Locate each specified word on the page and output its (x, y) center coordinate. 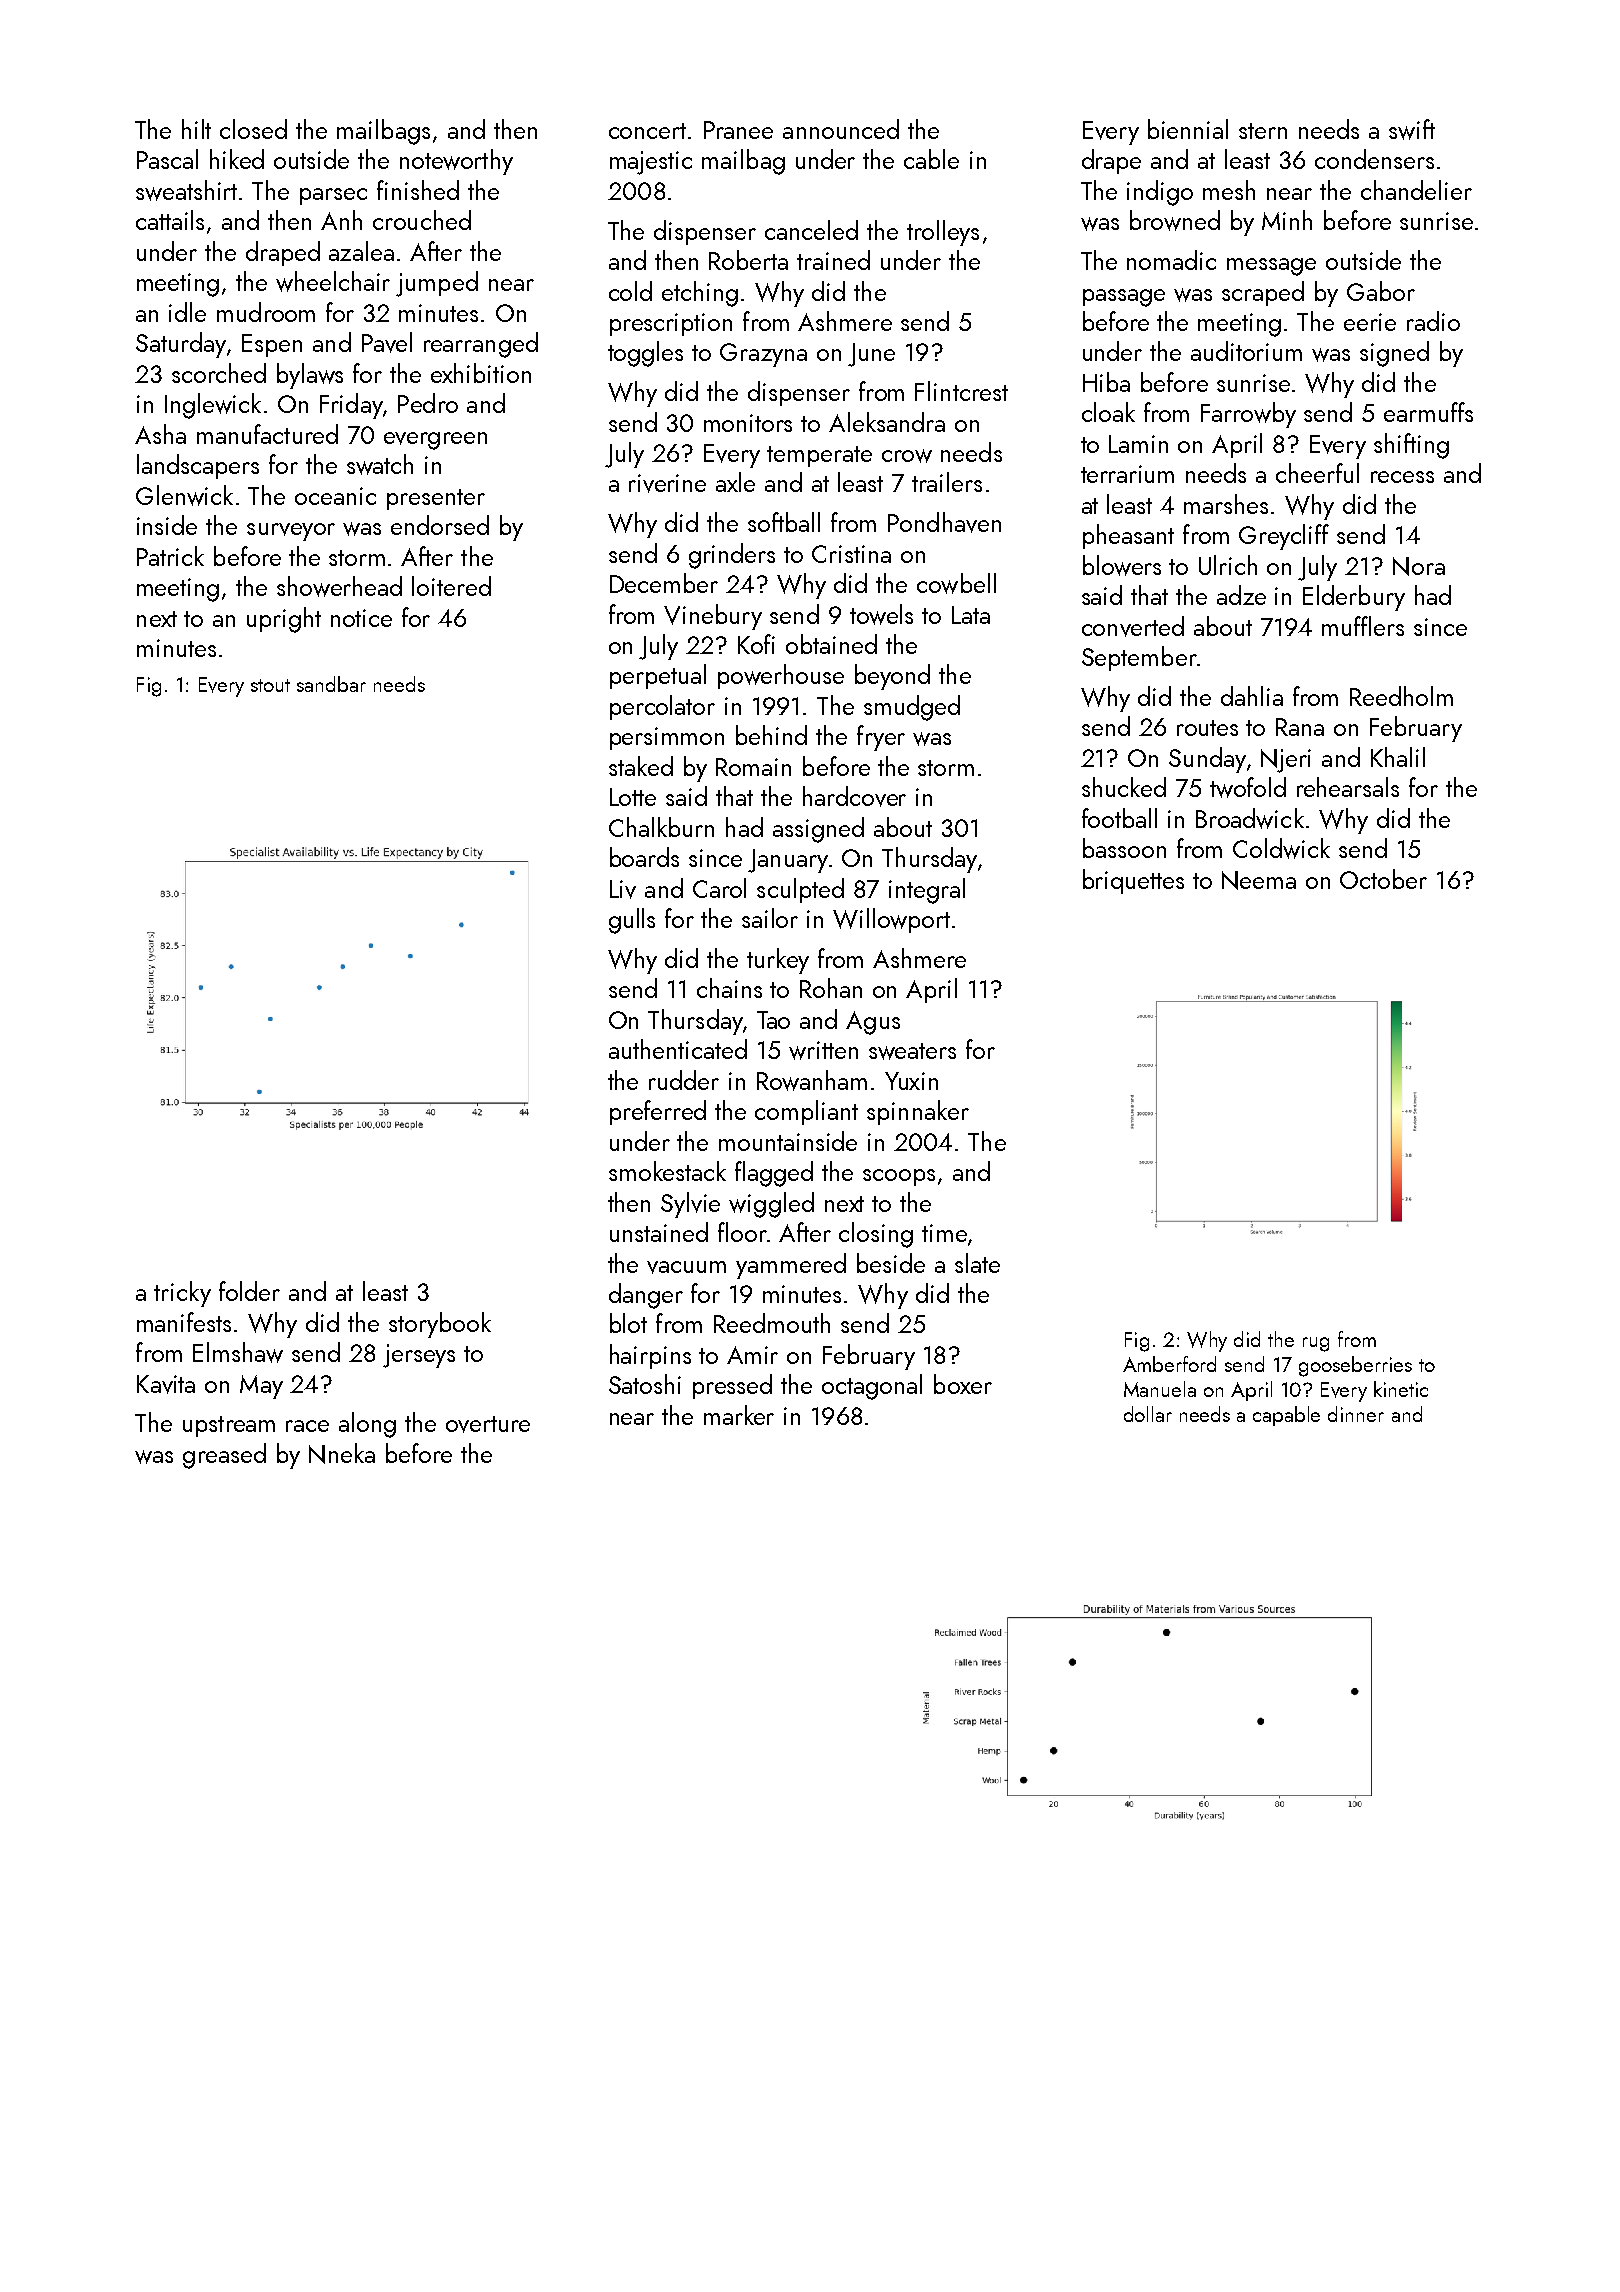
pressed (732, 1386)
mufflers (1363, 626)
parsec (333, 196)
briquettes (1133, 881)
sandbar (331, 684)
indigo (1160, 193)
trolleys (943, 233)
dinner (1356, 1414)
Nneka (342, 1453)
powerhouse (781, 676)
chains (729, 988)
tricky (182, 1294)
